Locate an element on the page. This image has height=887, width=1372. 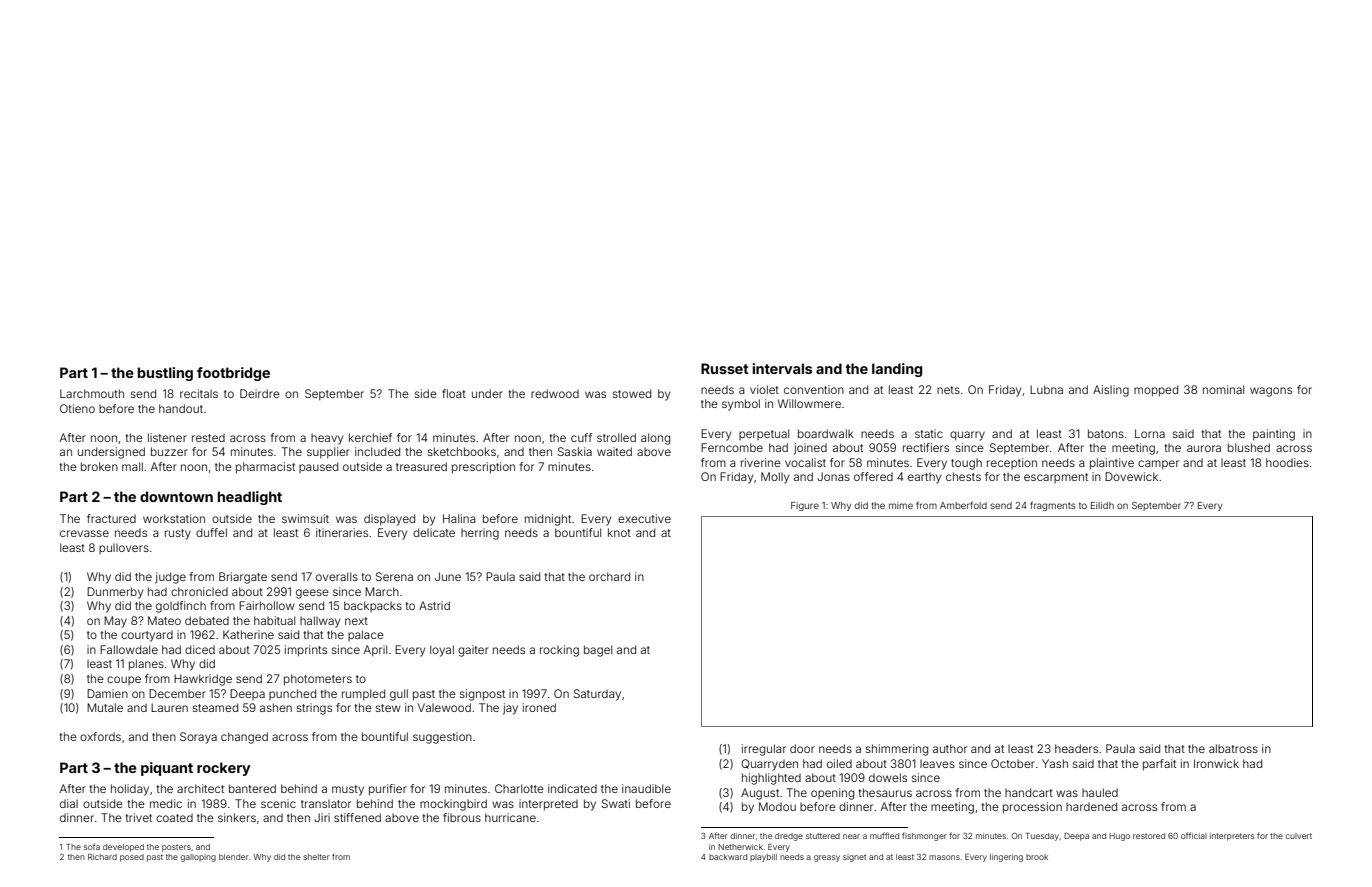
herring is located at coordinates (480, 534).
